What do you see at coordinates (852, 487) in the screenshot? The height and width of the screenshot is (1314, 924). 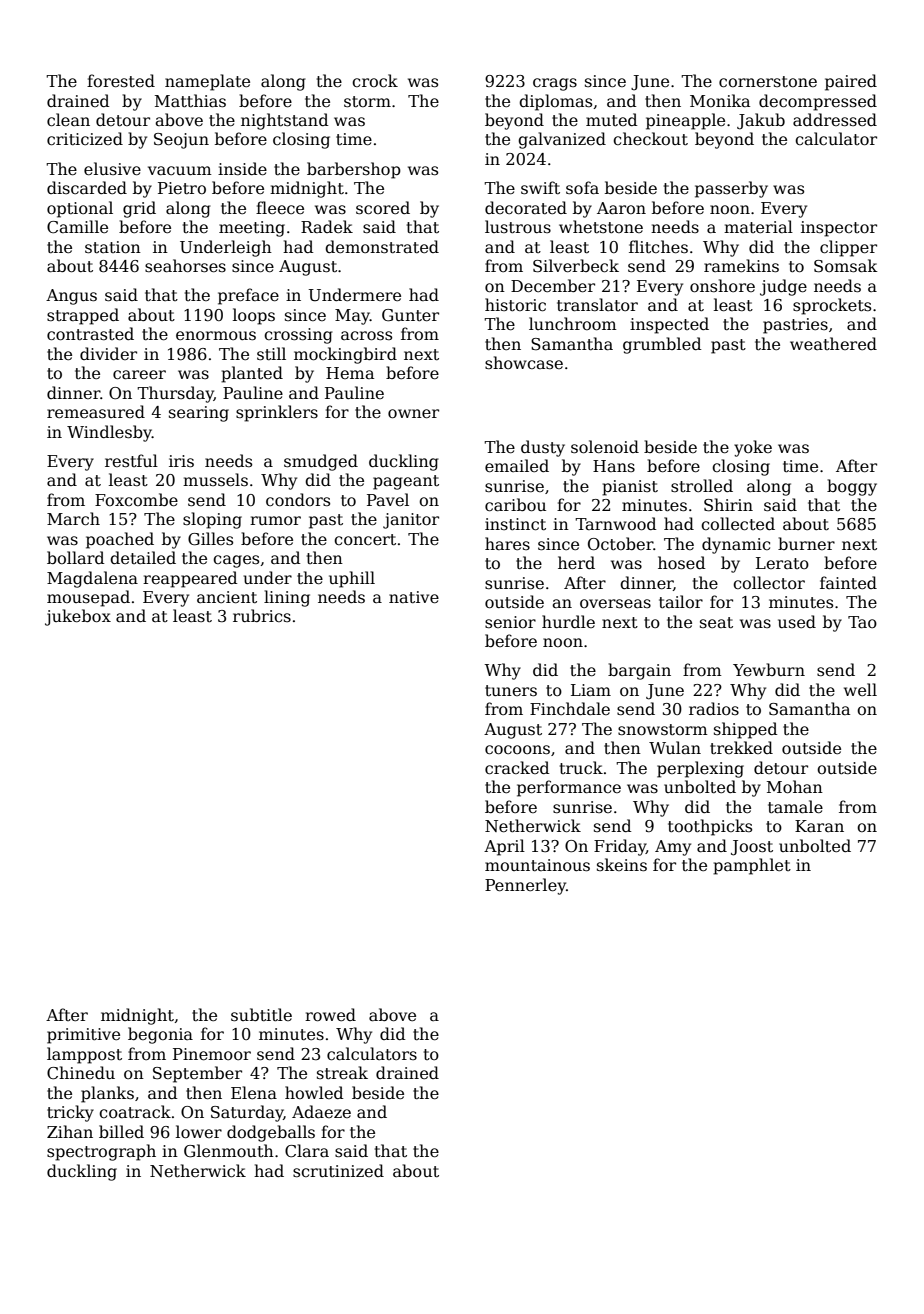 I see `boggy` at bounding box center [852, 487].
